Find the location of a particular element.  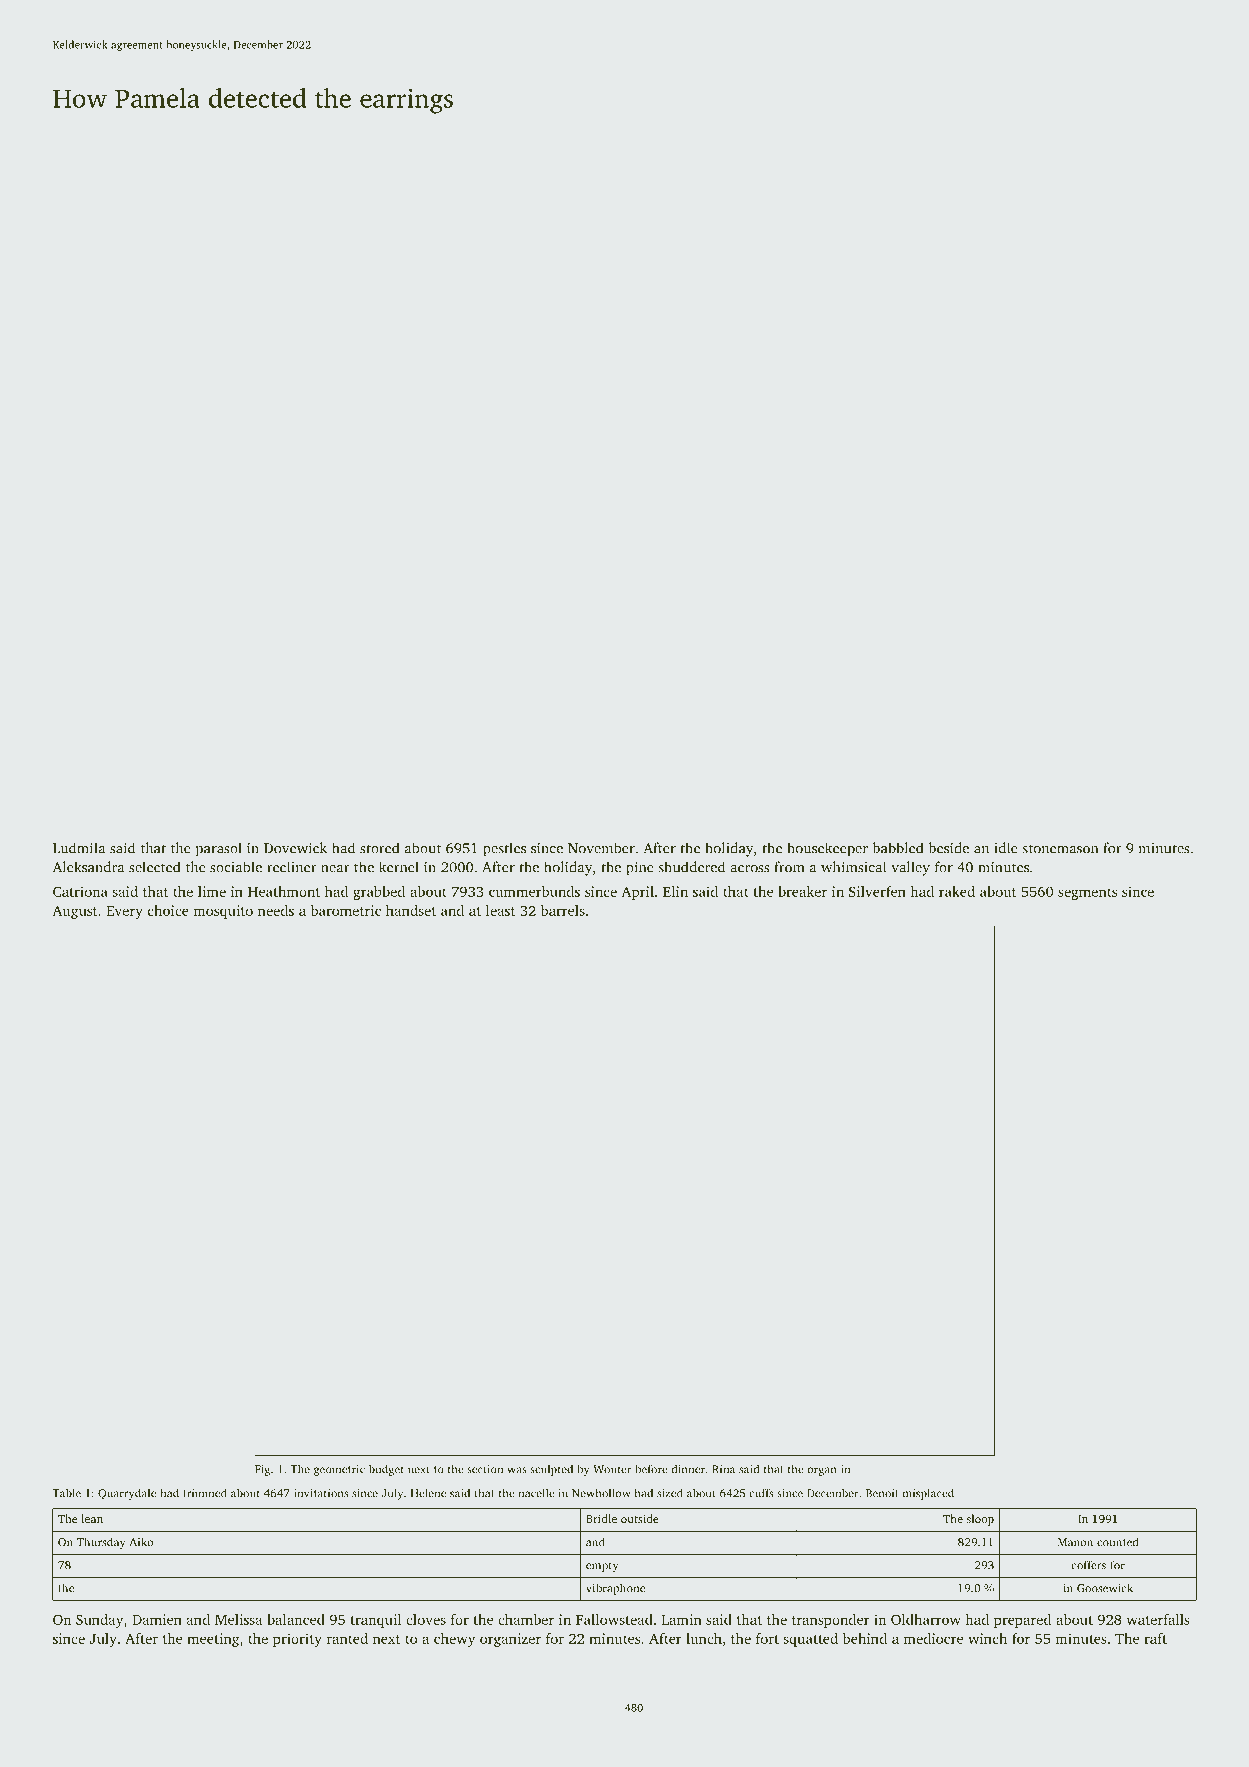

misplaced is located at coordinates (928, 1494).
